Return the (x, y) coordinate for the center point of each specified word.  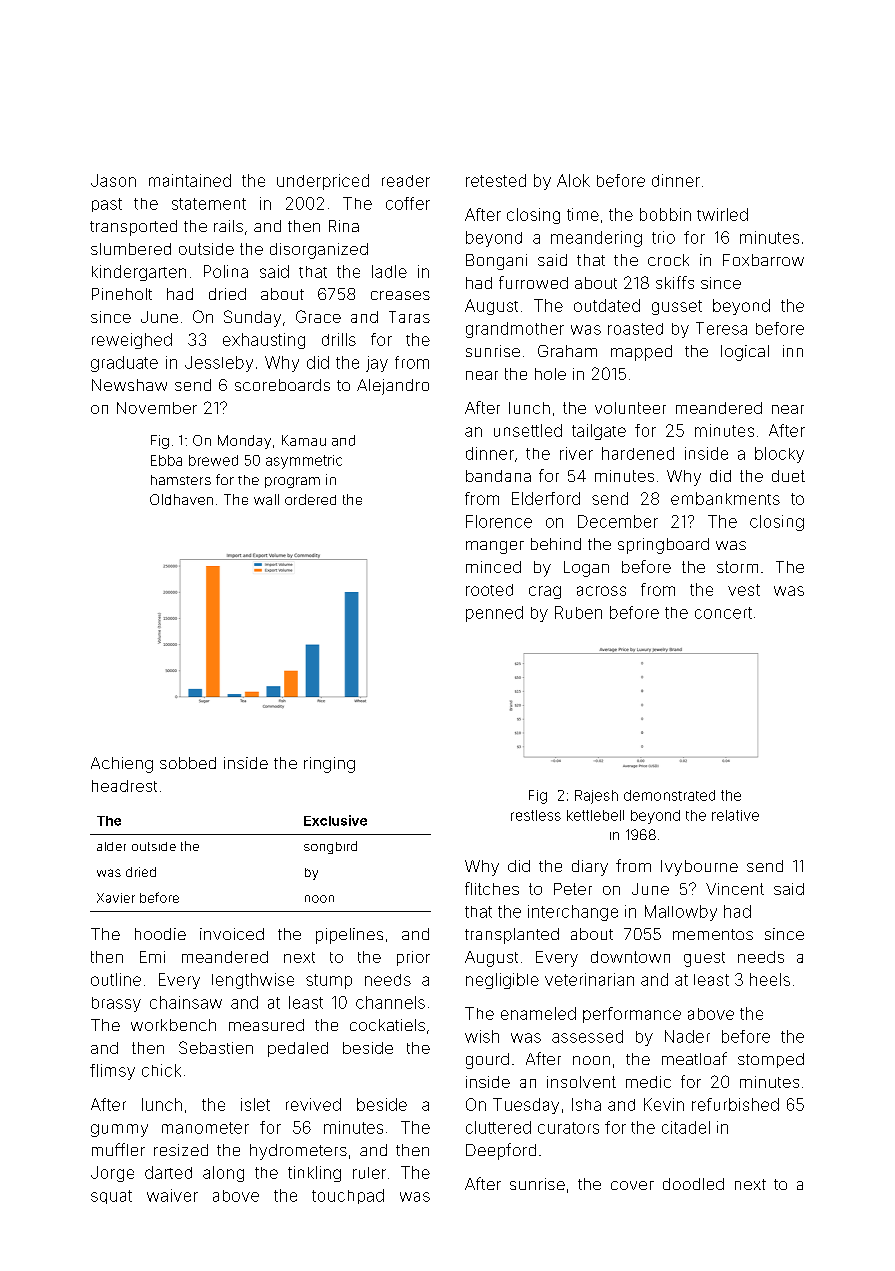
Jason (113, 180)
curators (568, 1128)
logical (745, 353)
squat (111, 1197)
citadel (686, 1127)
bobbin (665, 214)
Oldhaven (181, 499)
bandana (498, 476)
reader (406, 181)
